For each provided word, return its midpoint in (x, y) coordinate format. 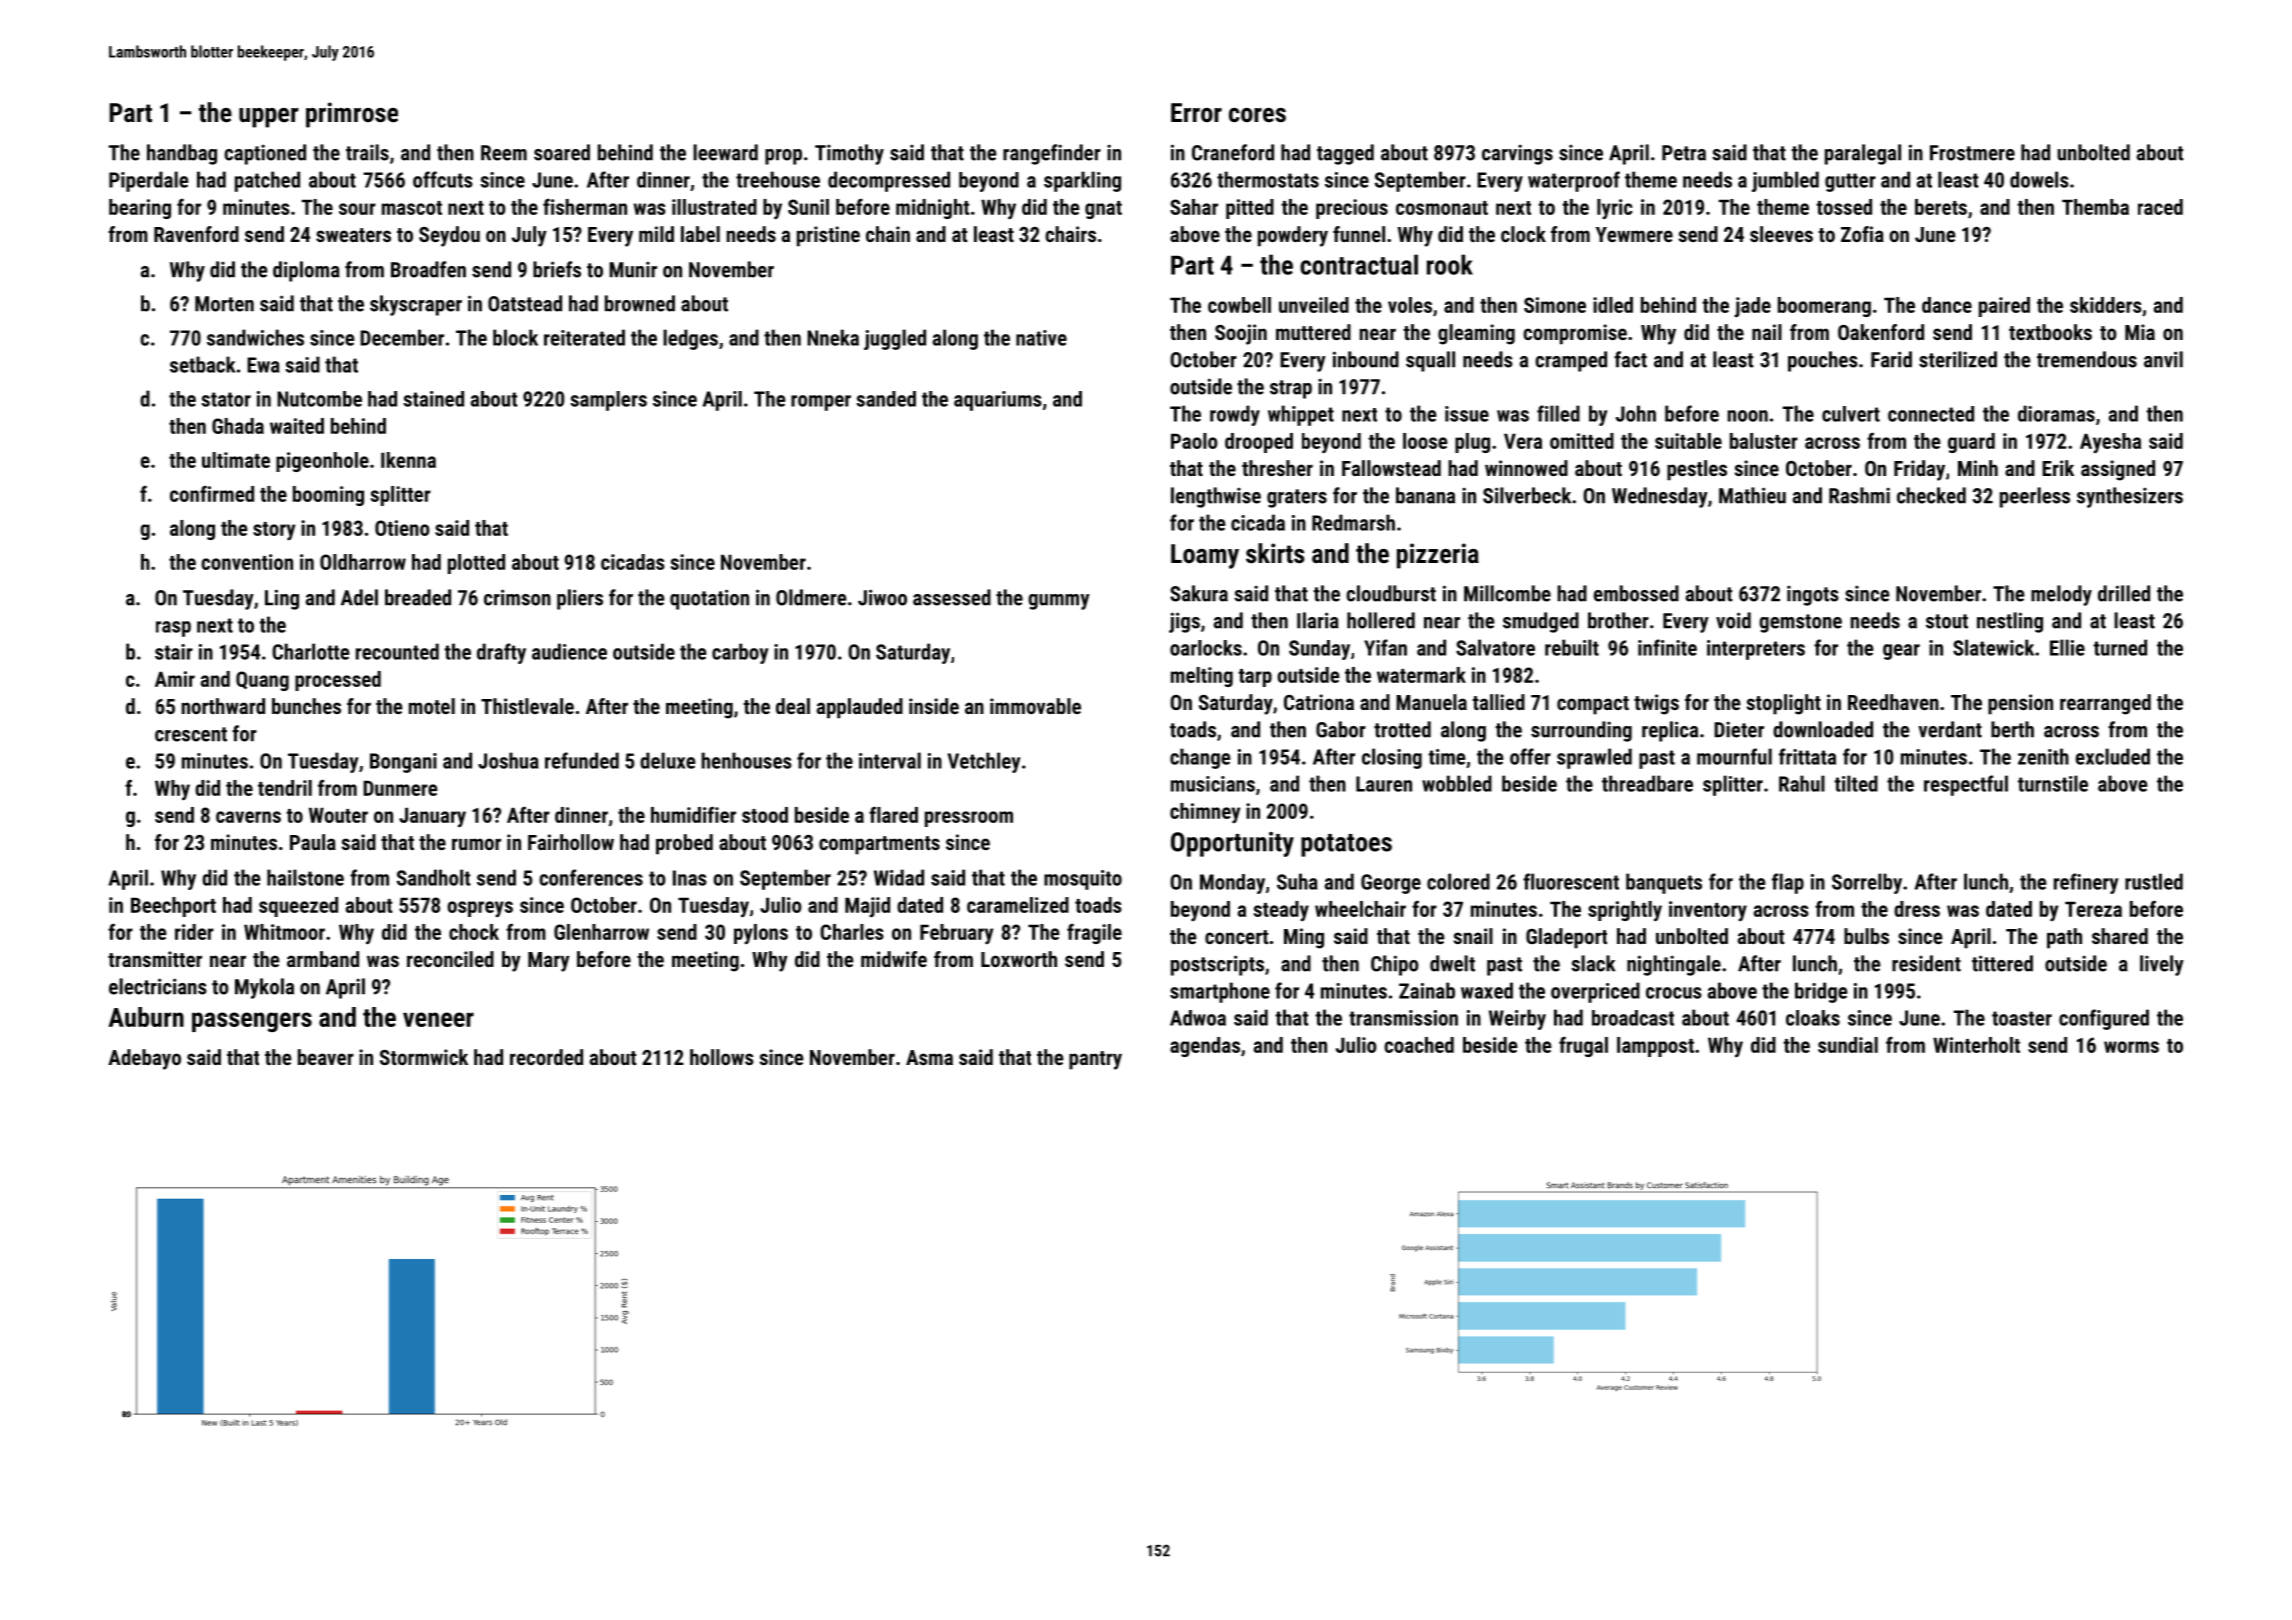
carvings (1517, 154)
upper (268, 118)
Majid (867, 907)
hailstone (305, 877)
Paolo (1194, 441)
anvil (2163, 359)
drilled (2124, 593)
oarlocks (1206, 648)
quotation (709, 599)
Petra (1684, 153)
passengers (252, 1022)
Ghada (238, 426)
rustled (2154, 881)
